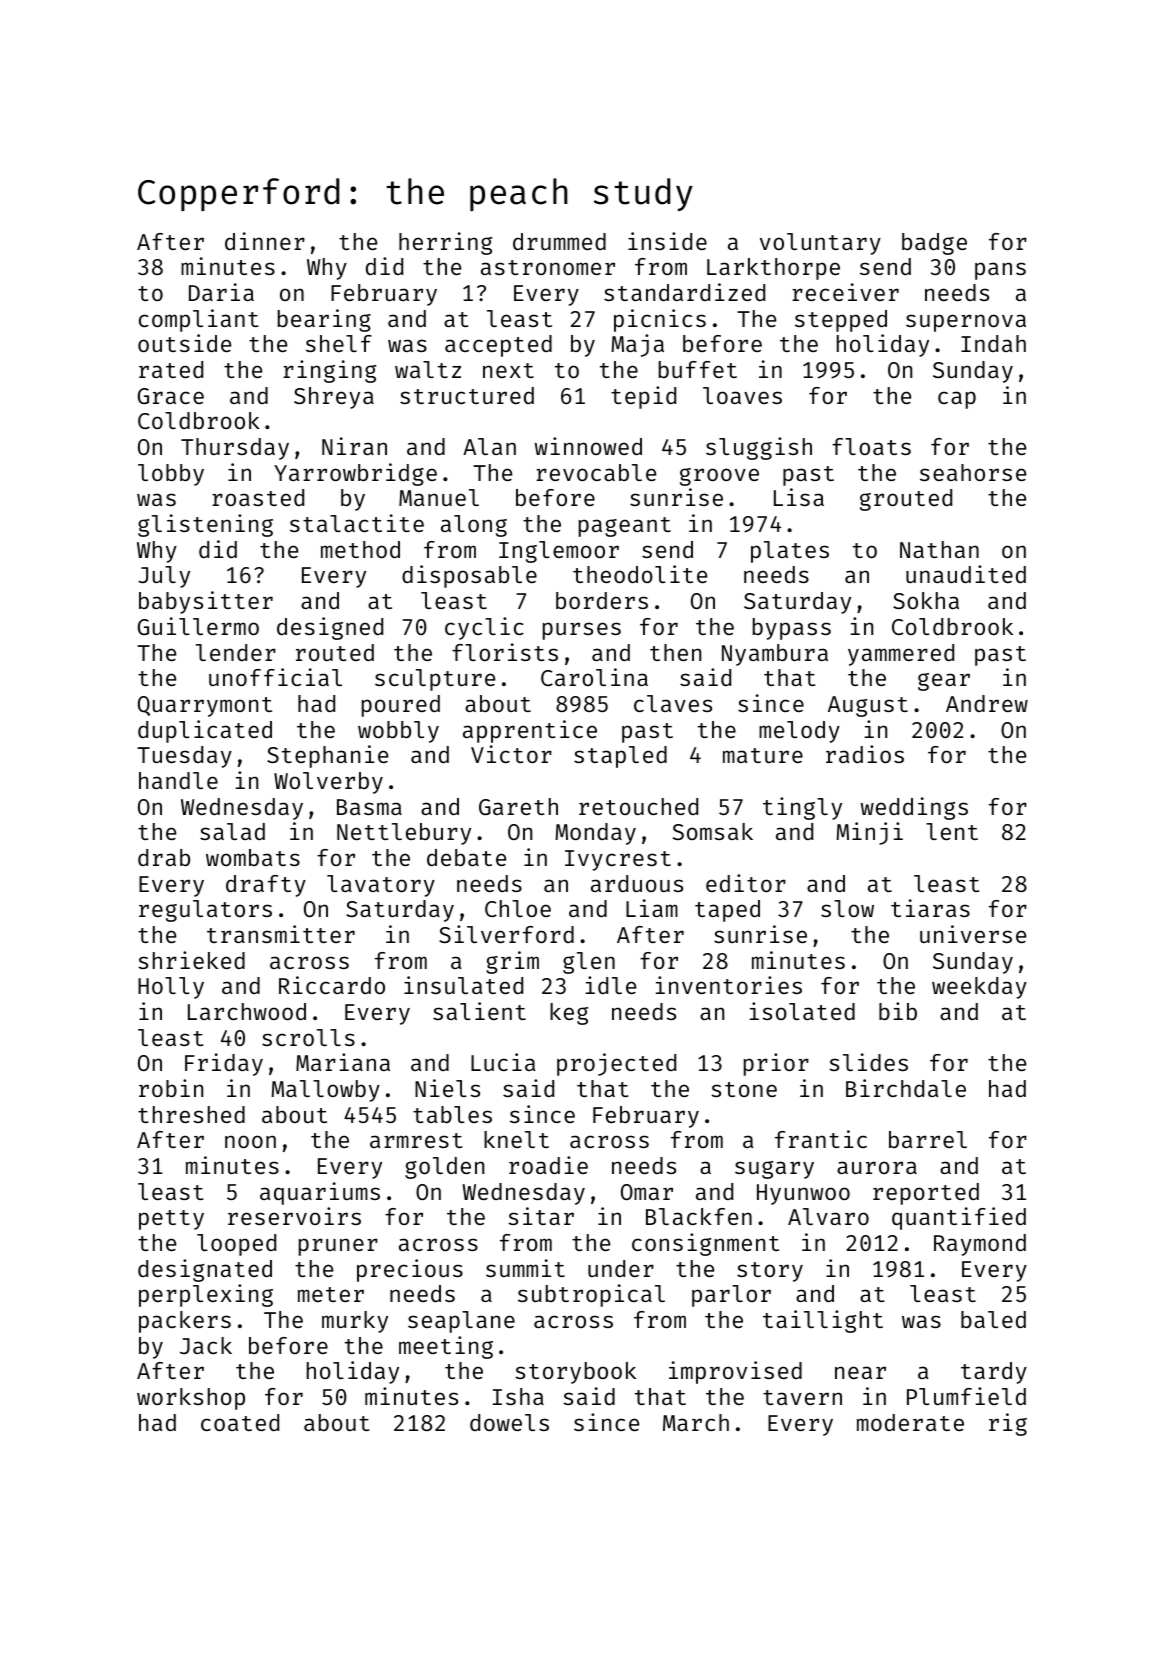  What do you see at coordinates (860, 1372) in the document?
I see `near` at bounding box center [860, 1372].
